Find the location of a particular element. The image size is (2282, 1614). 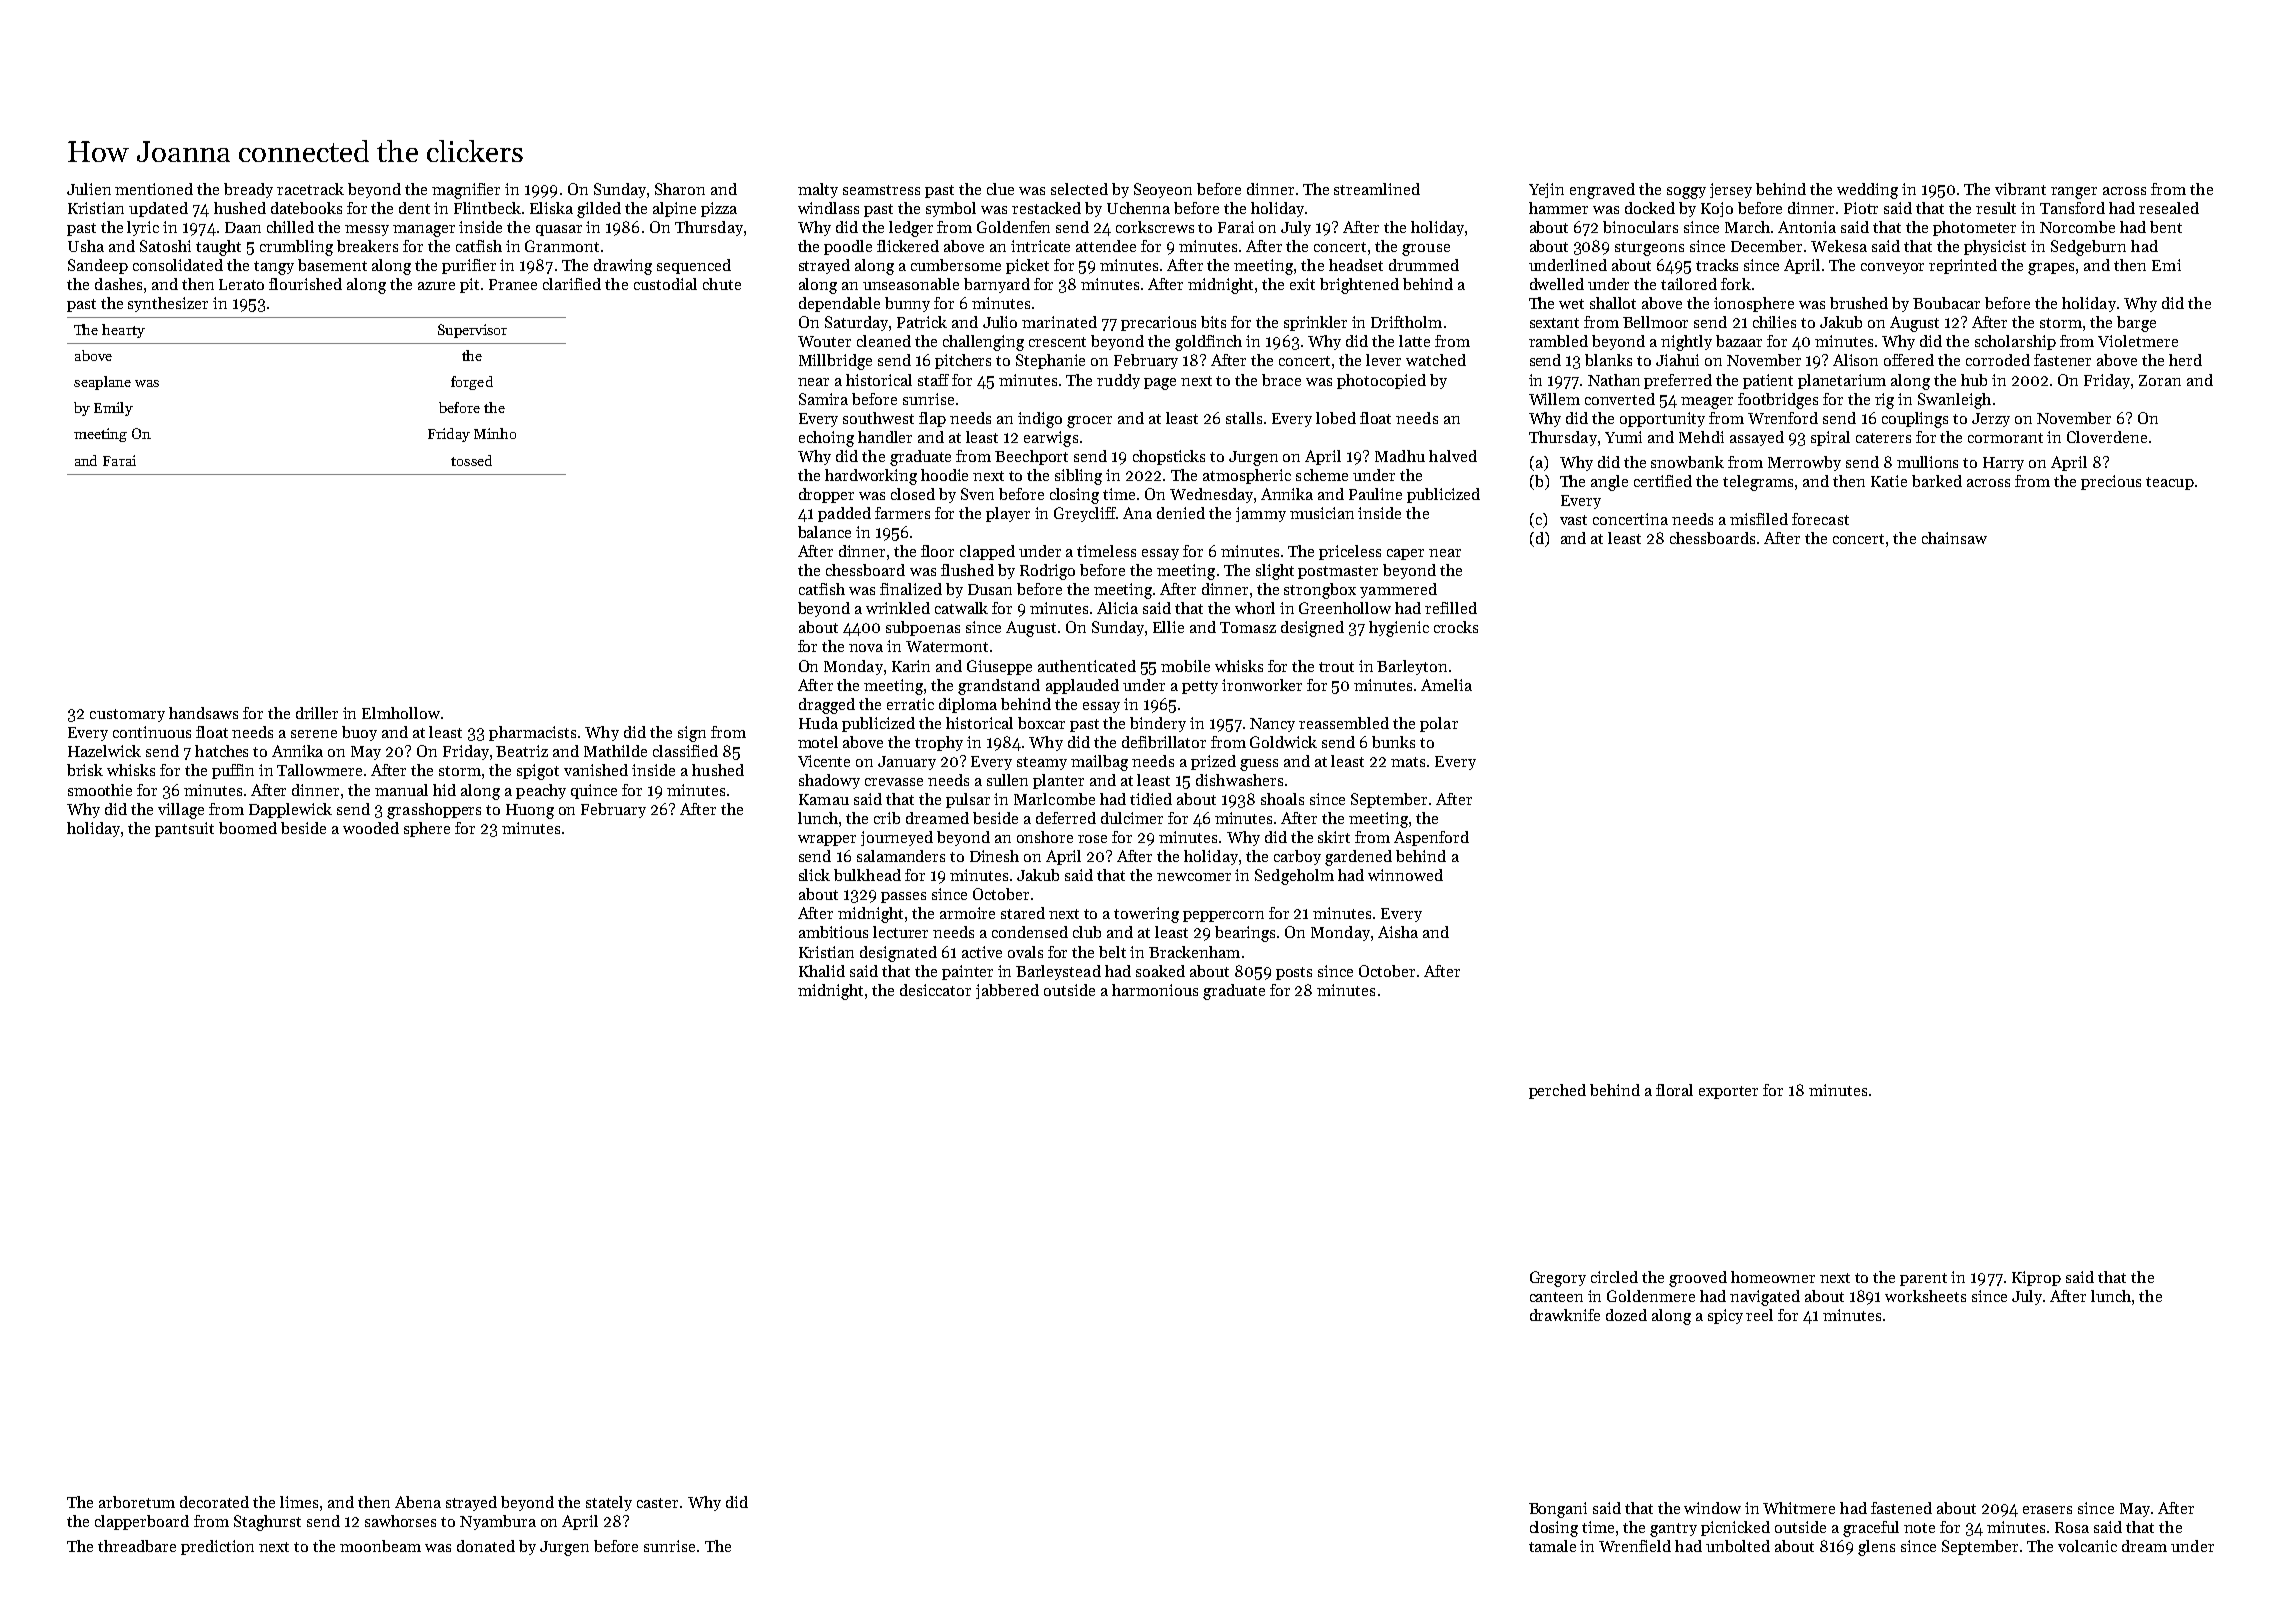

parent is located at coordinates (1923, 1279).
